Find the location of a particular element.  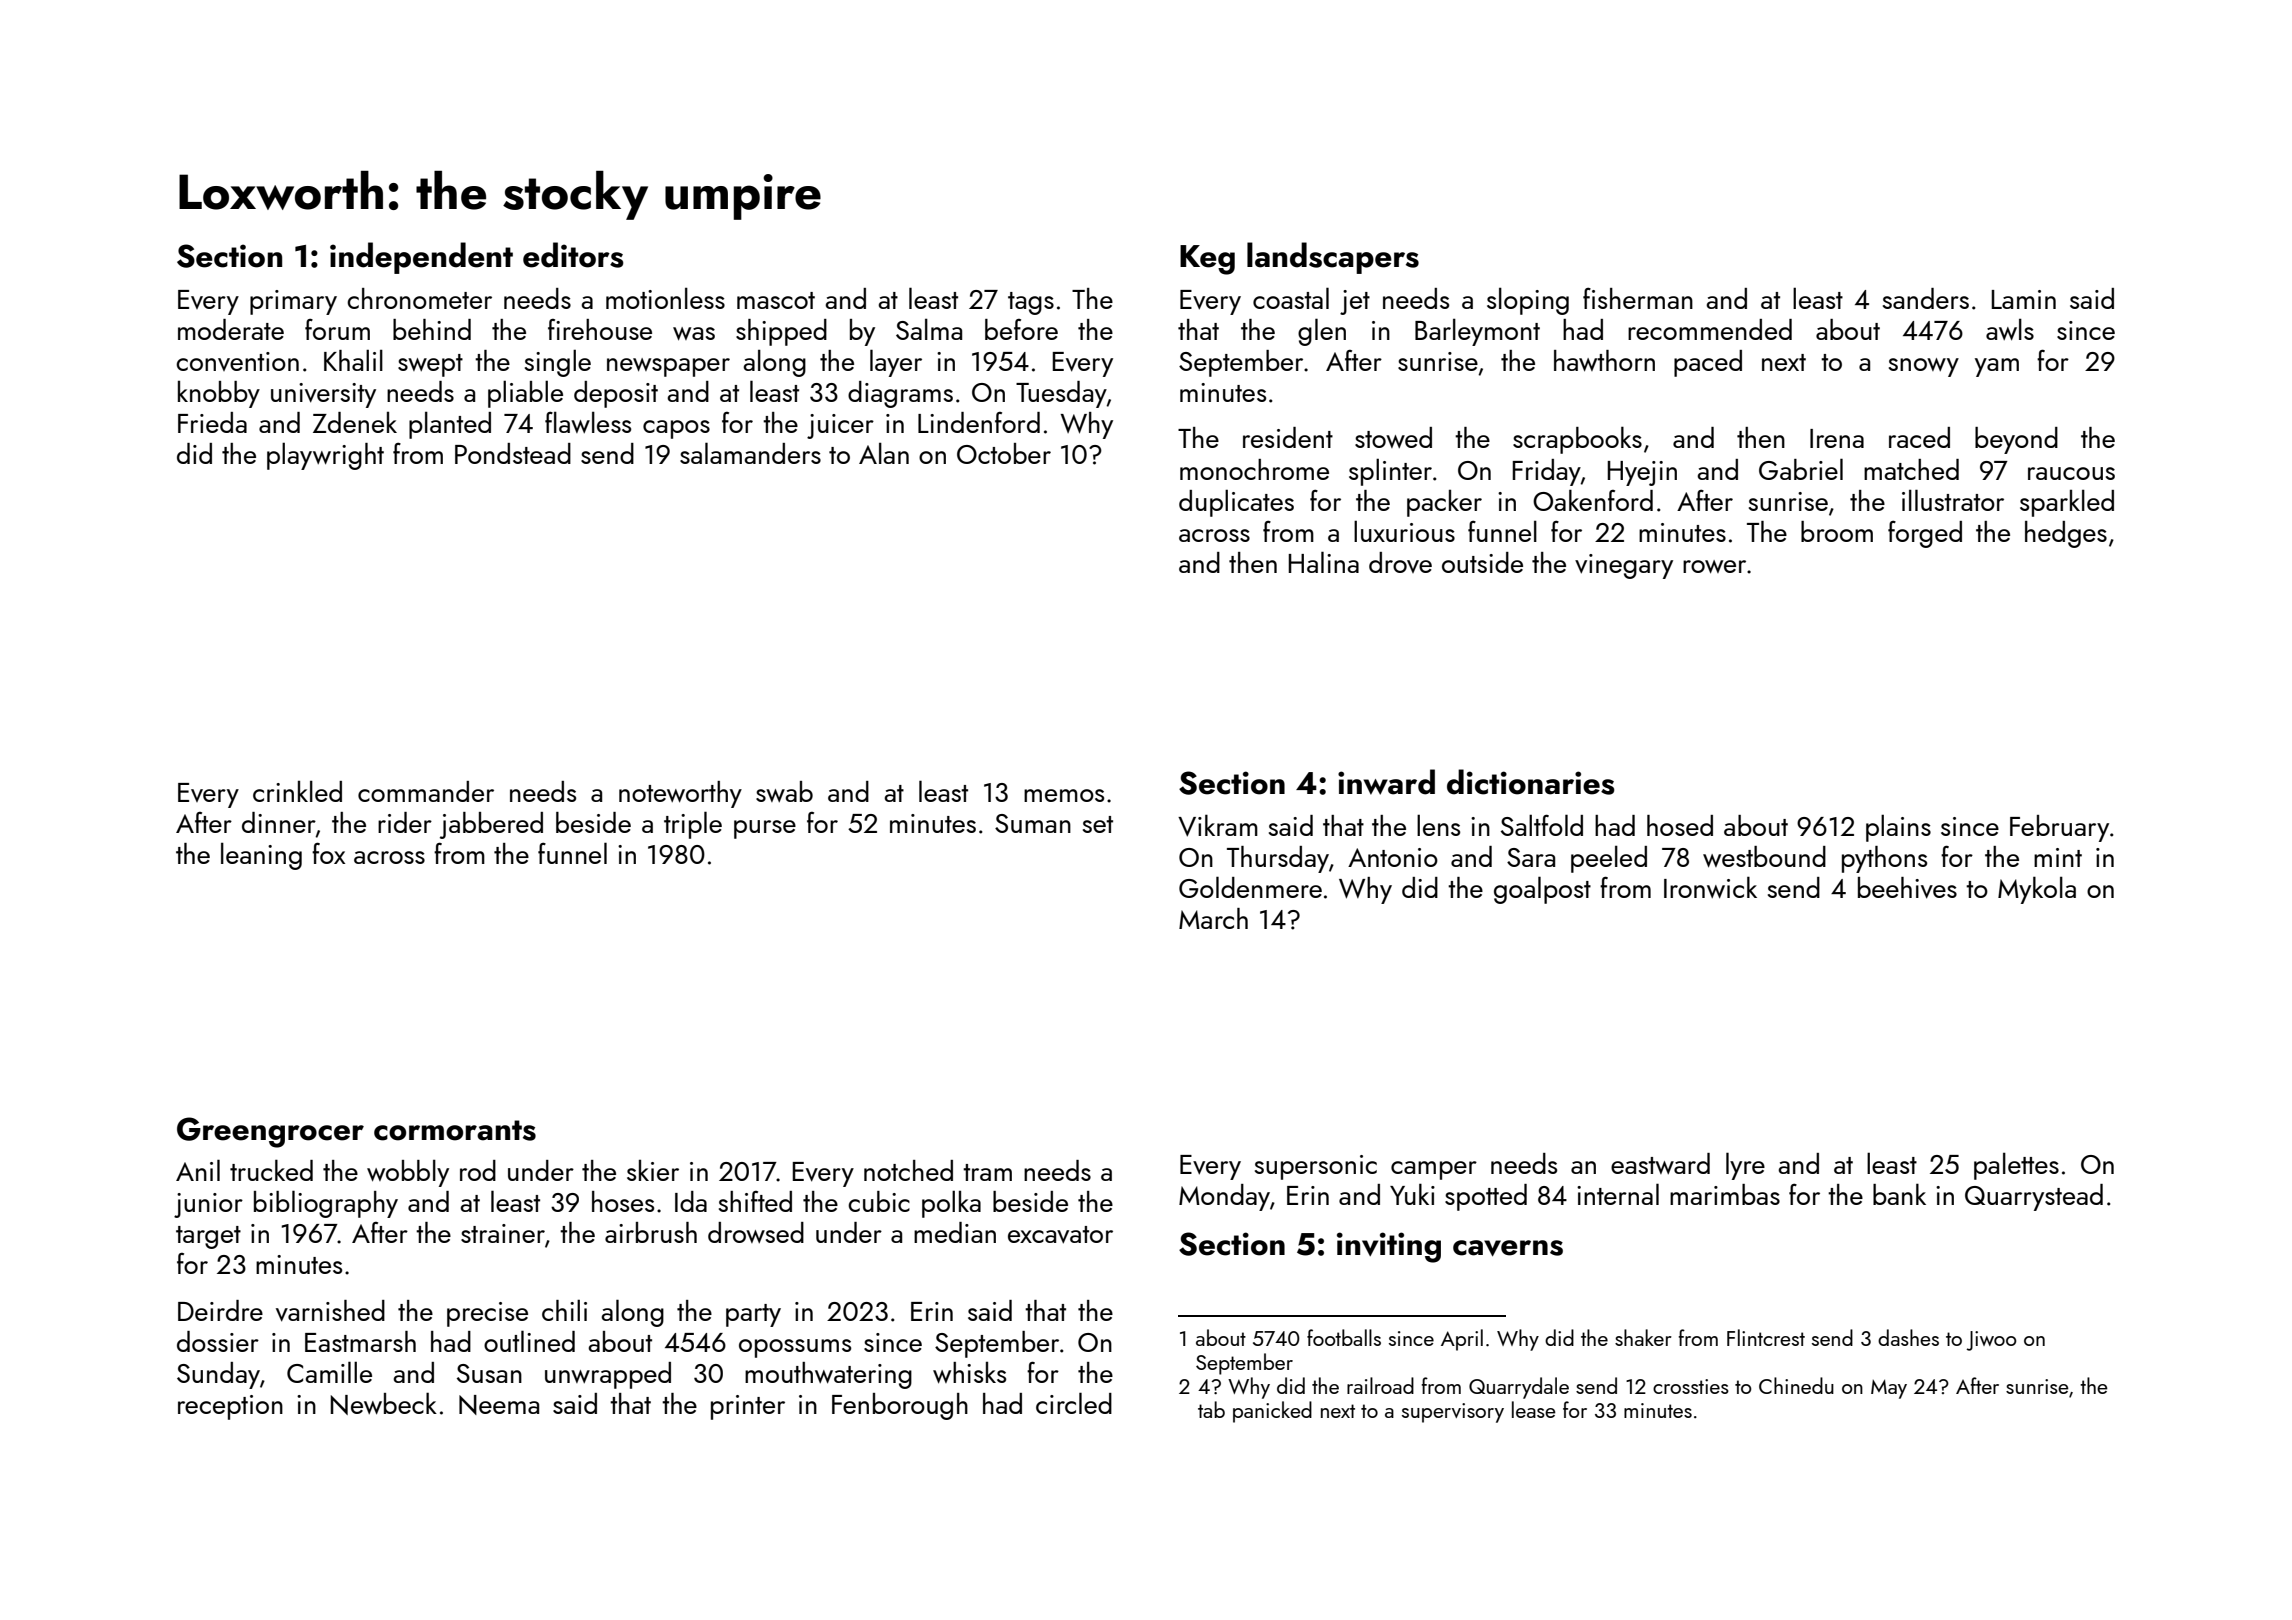

independent is located at coordinates (421, 258).
